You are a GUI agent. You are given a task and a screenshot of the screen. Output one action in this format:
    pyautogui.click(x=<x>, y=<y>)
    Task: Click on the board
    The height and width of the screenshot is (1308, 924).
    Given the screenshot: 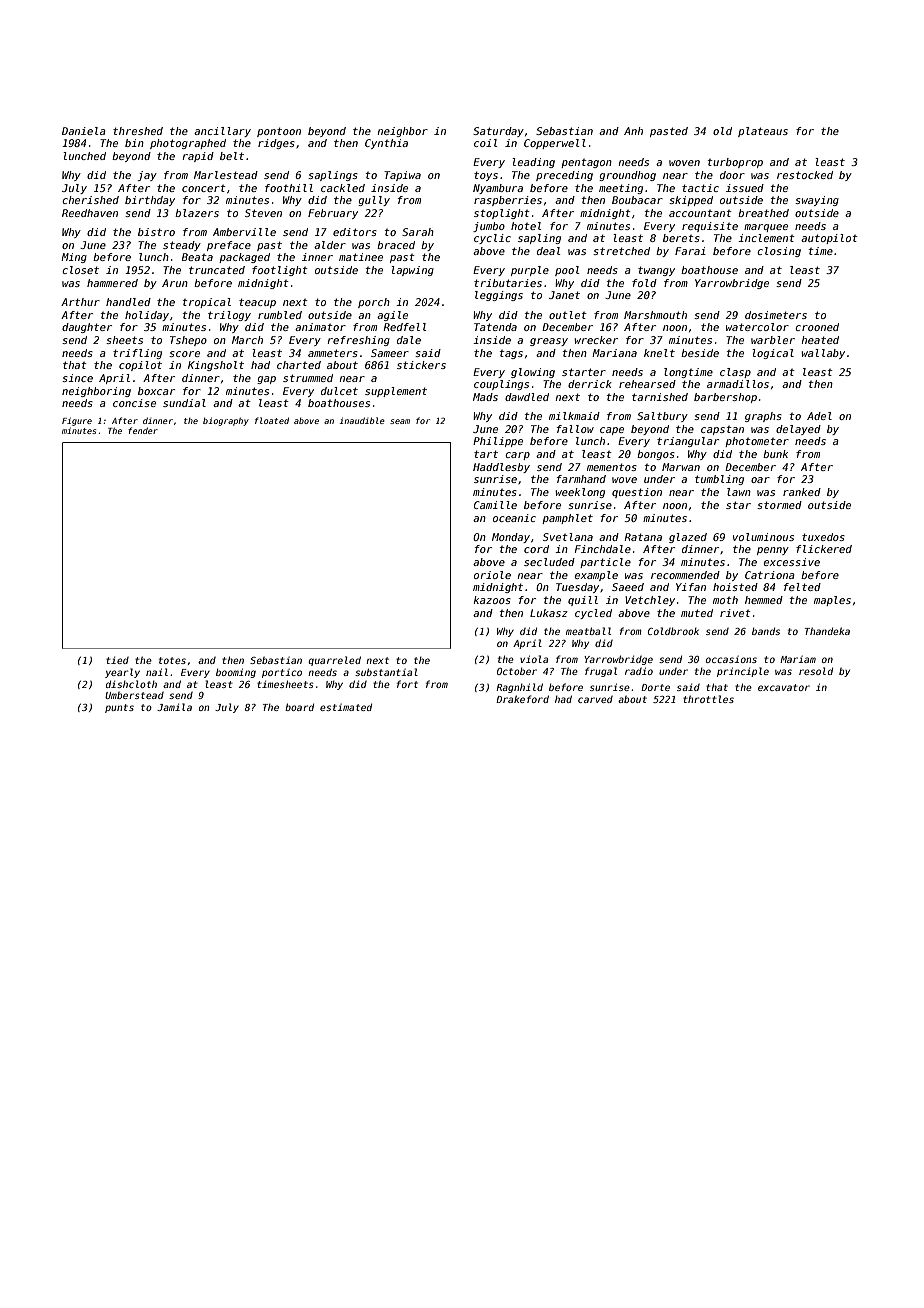 What is the action you would take?
    pyautogui.click(x=299, y=707)
